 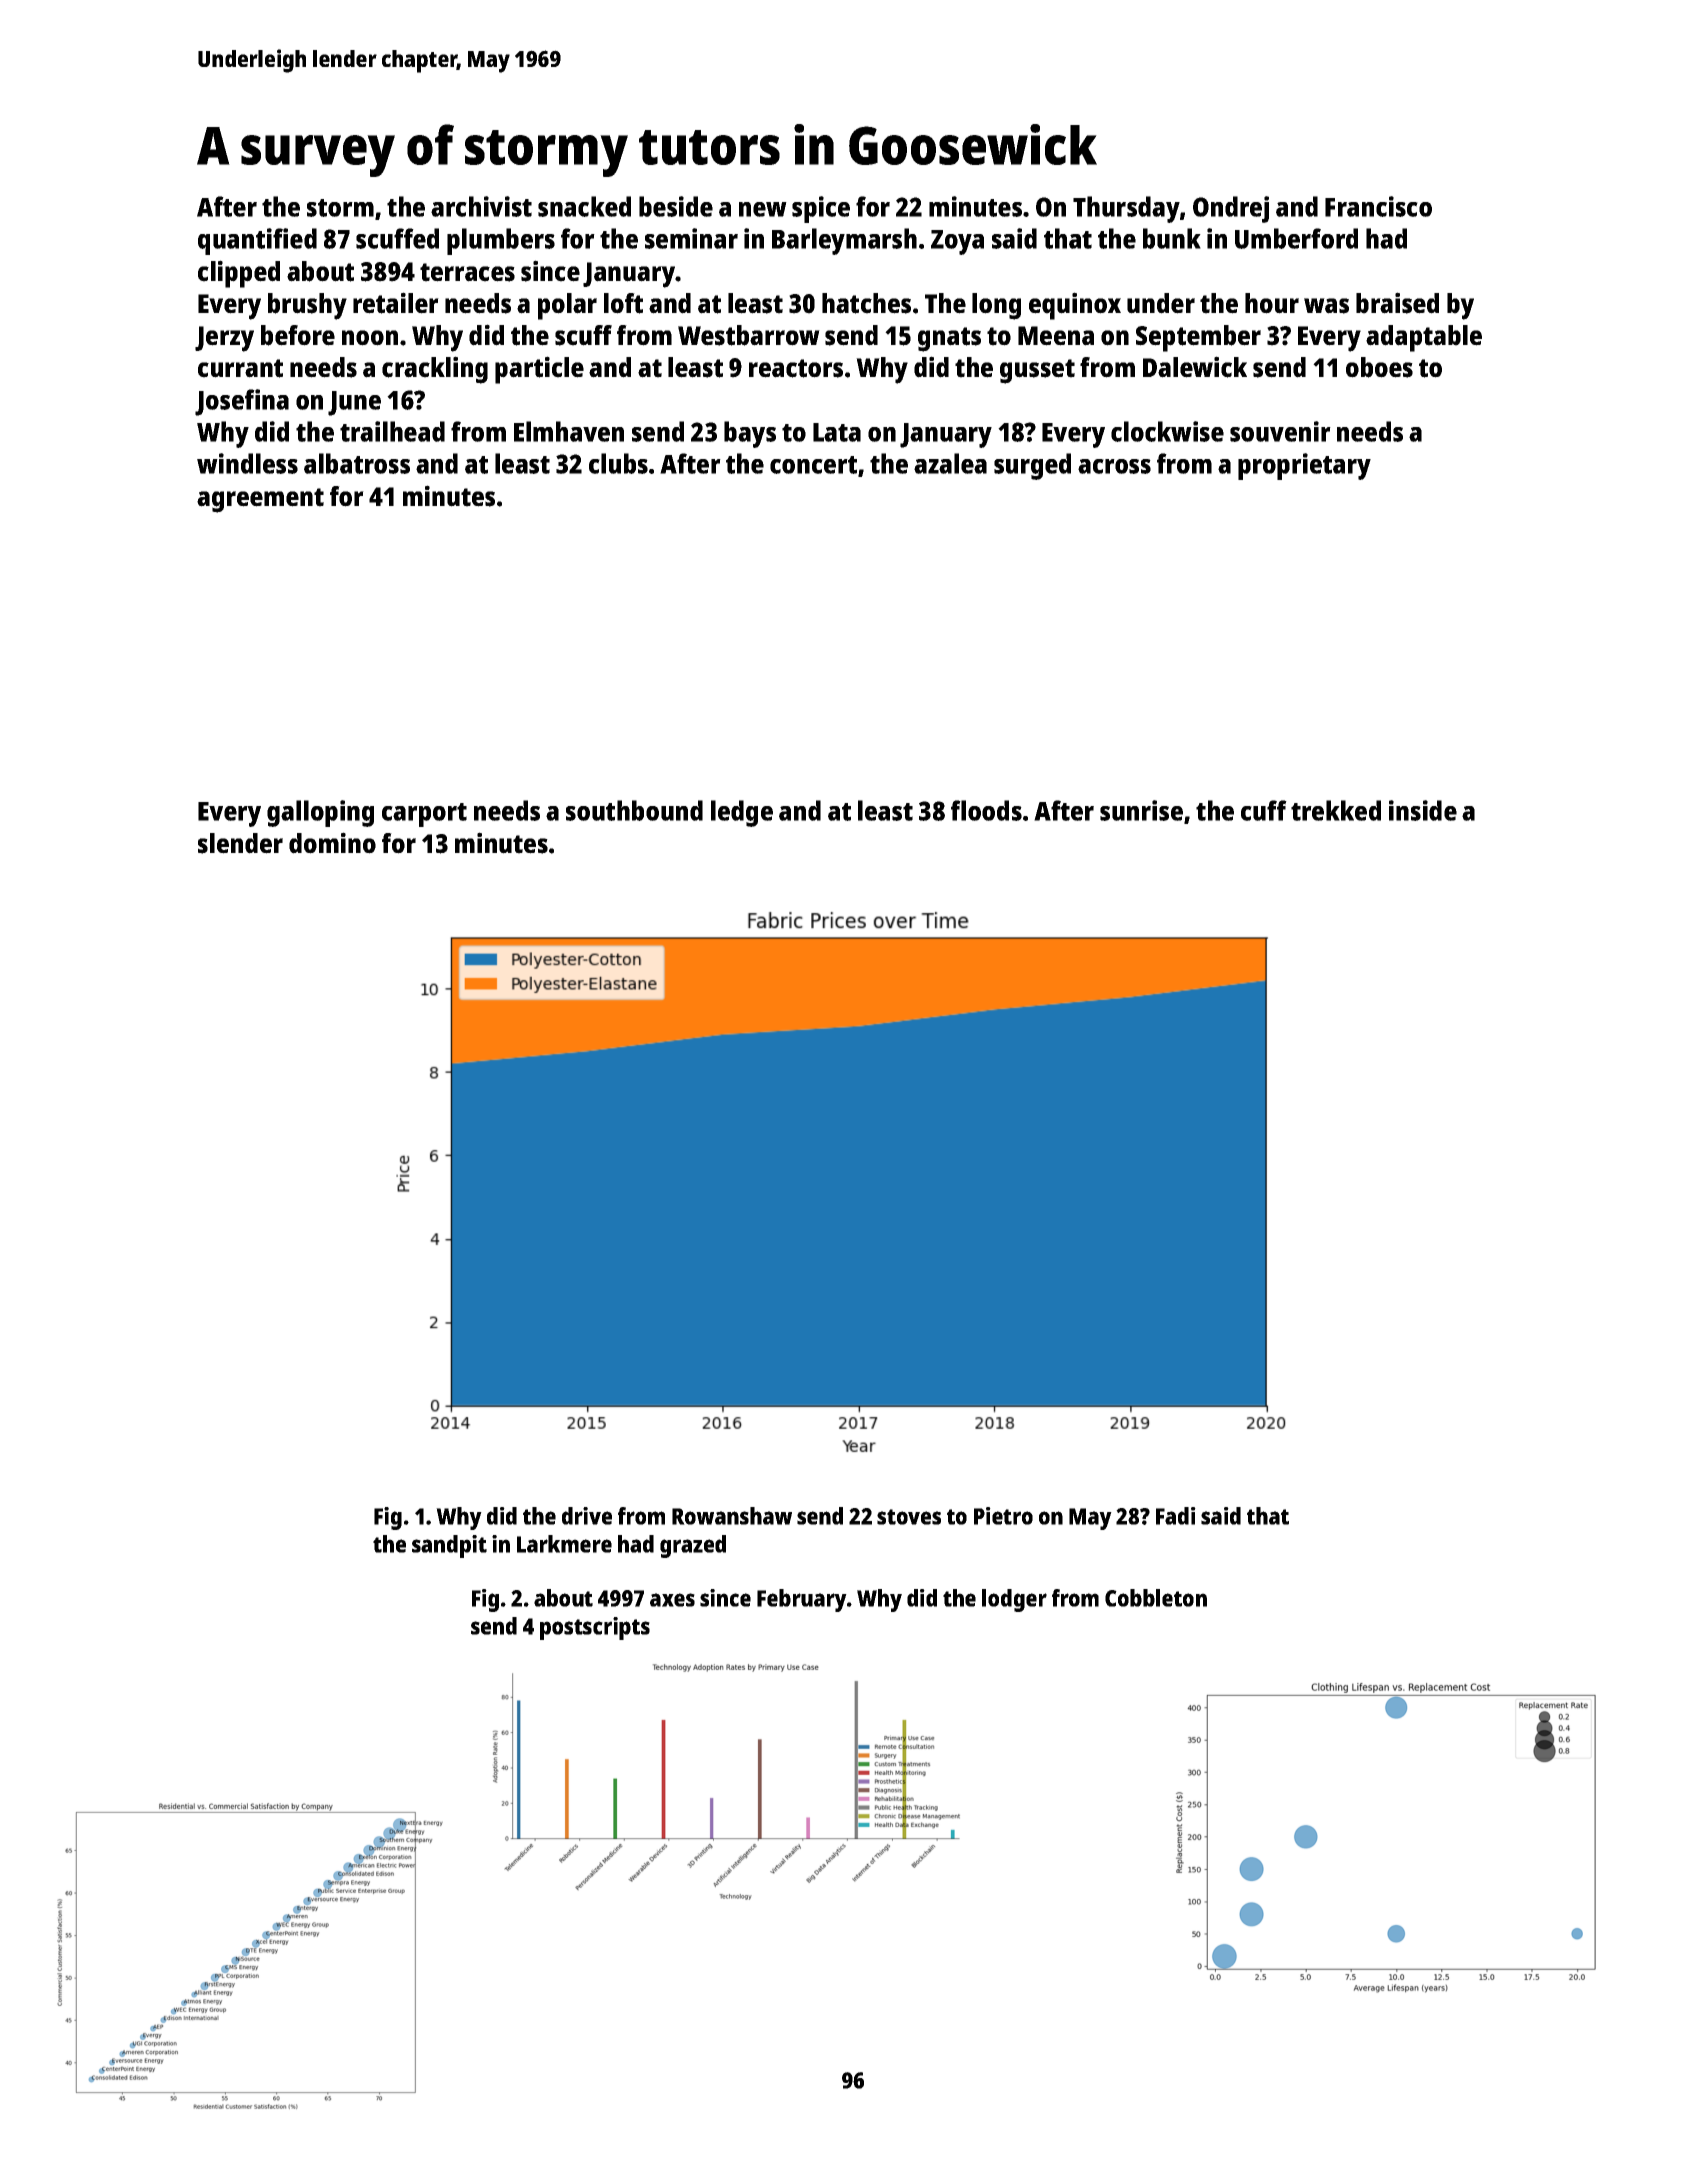 I want to click on ledge, so click(x=742, y=813).
